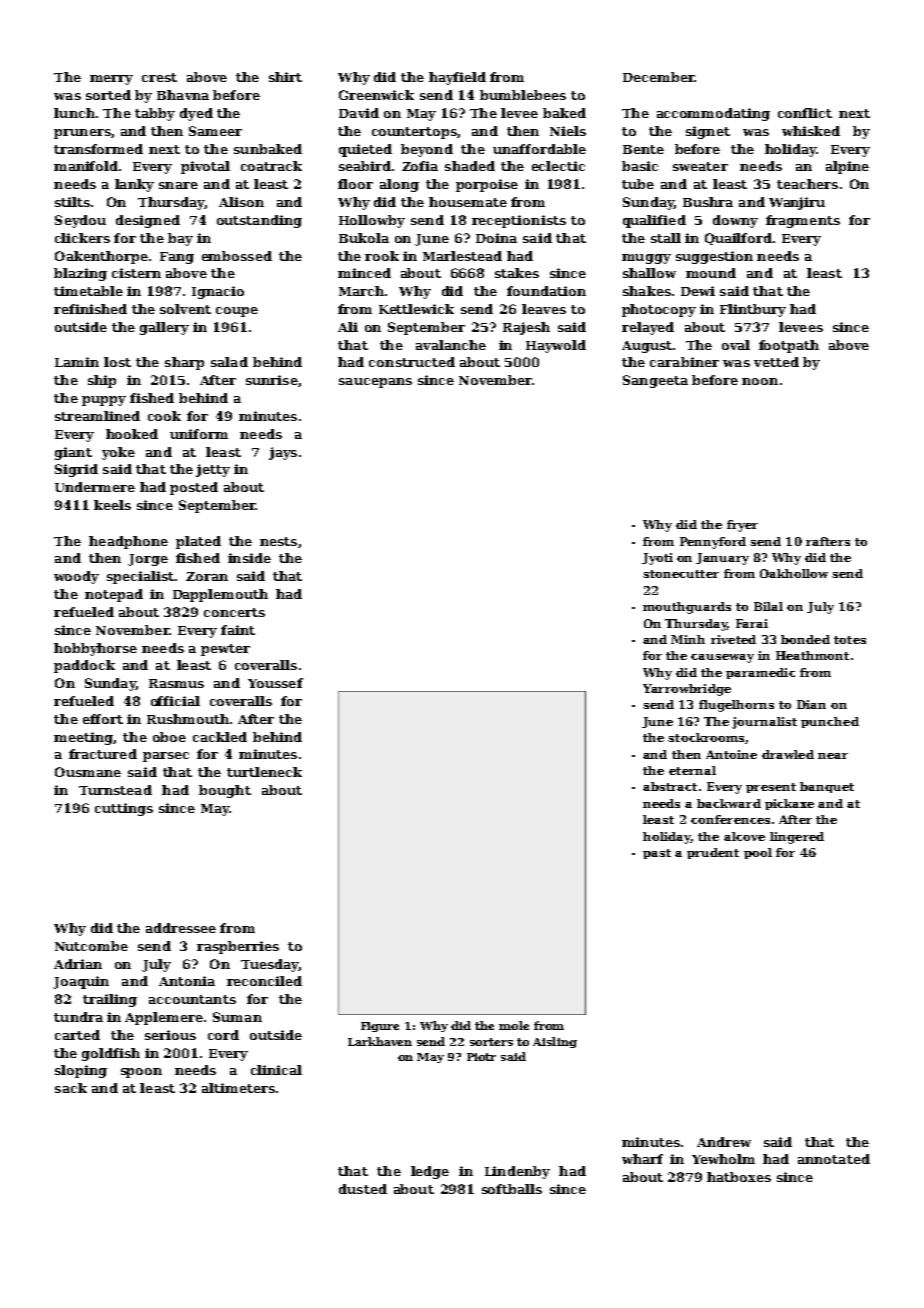 Image resolution: width=924 pixels, height=1308 pixels. What do you see at coordinates (658, 77) in the image?
I see `December` at bounding box center [658, 77].
